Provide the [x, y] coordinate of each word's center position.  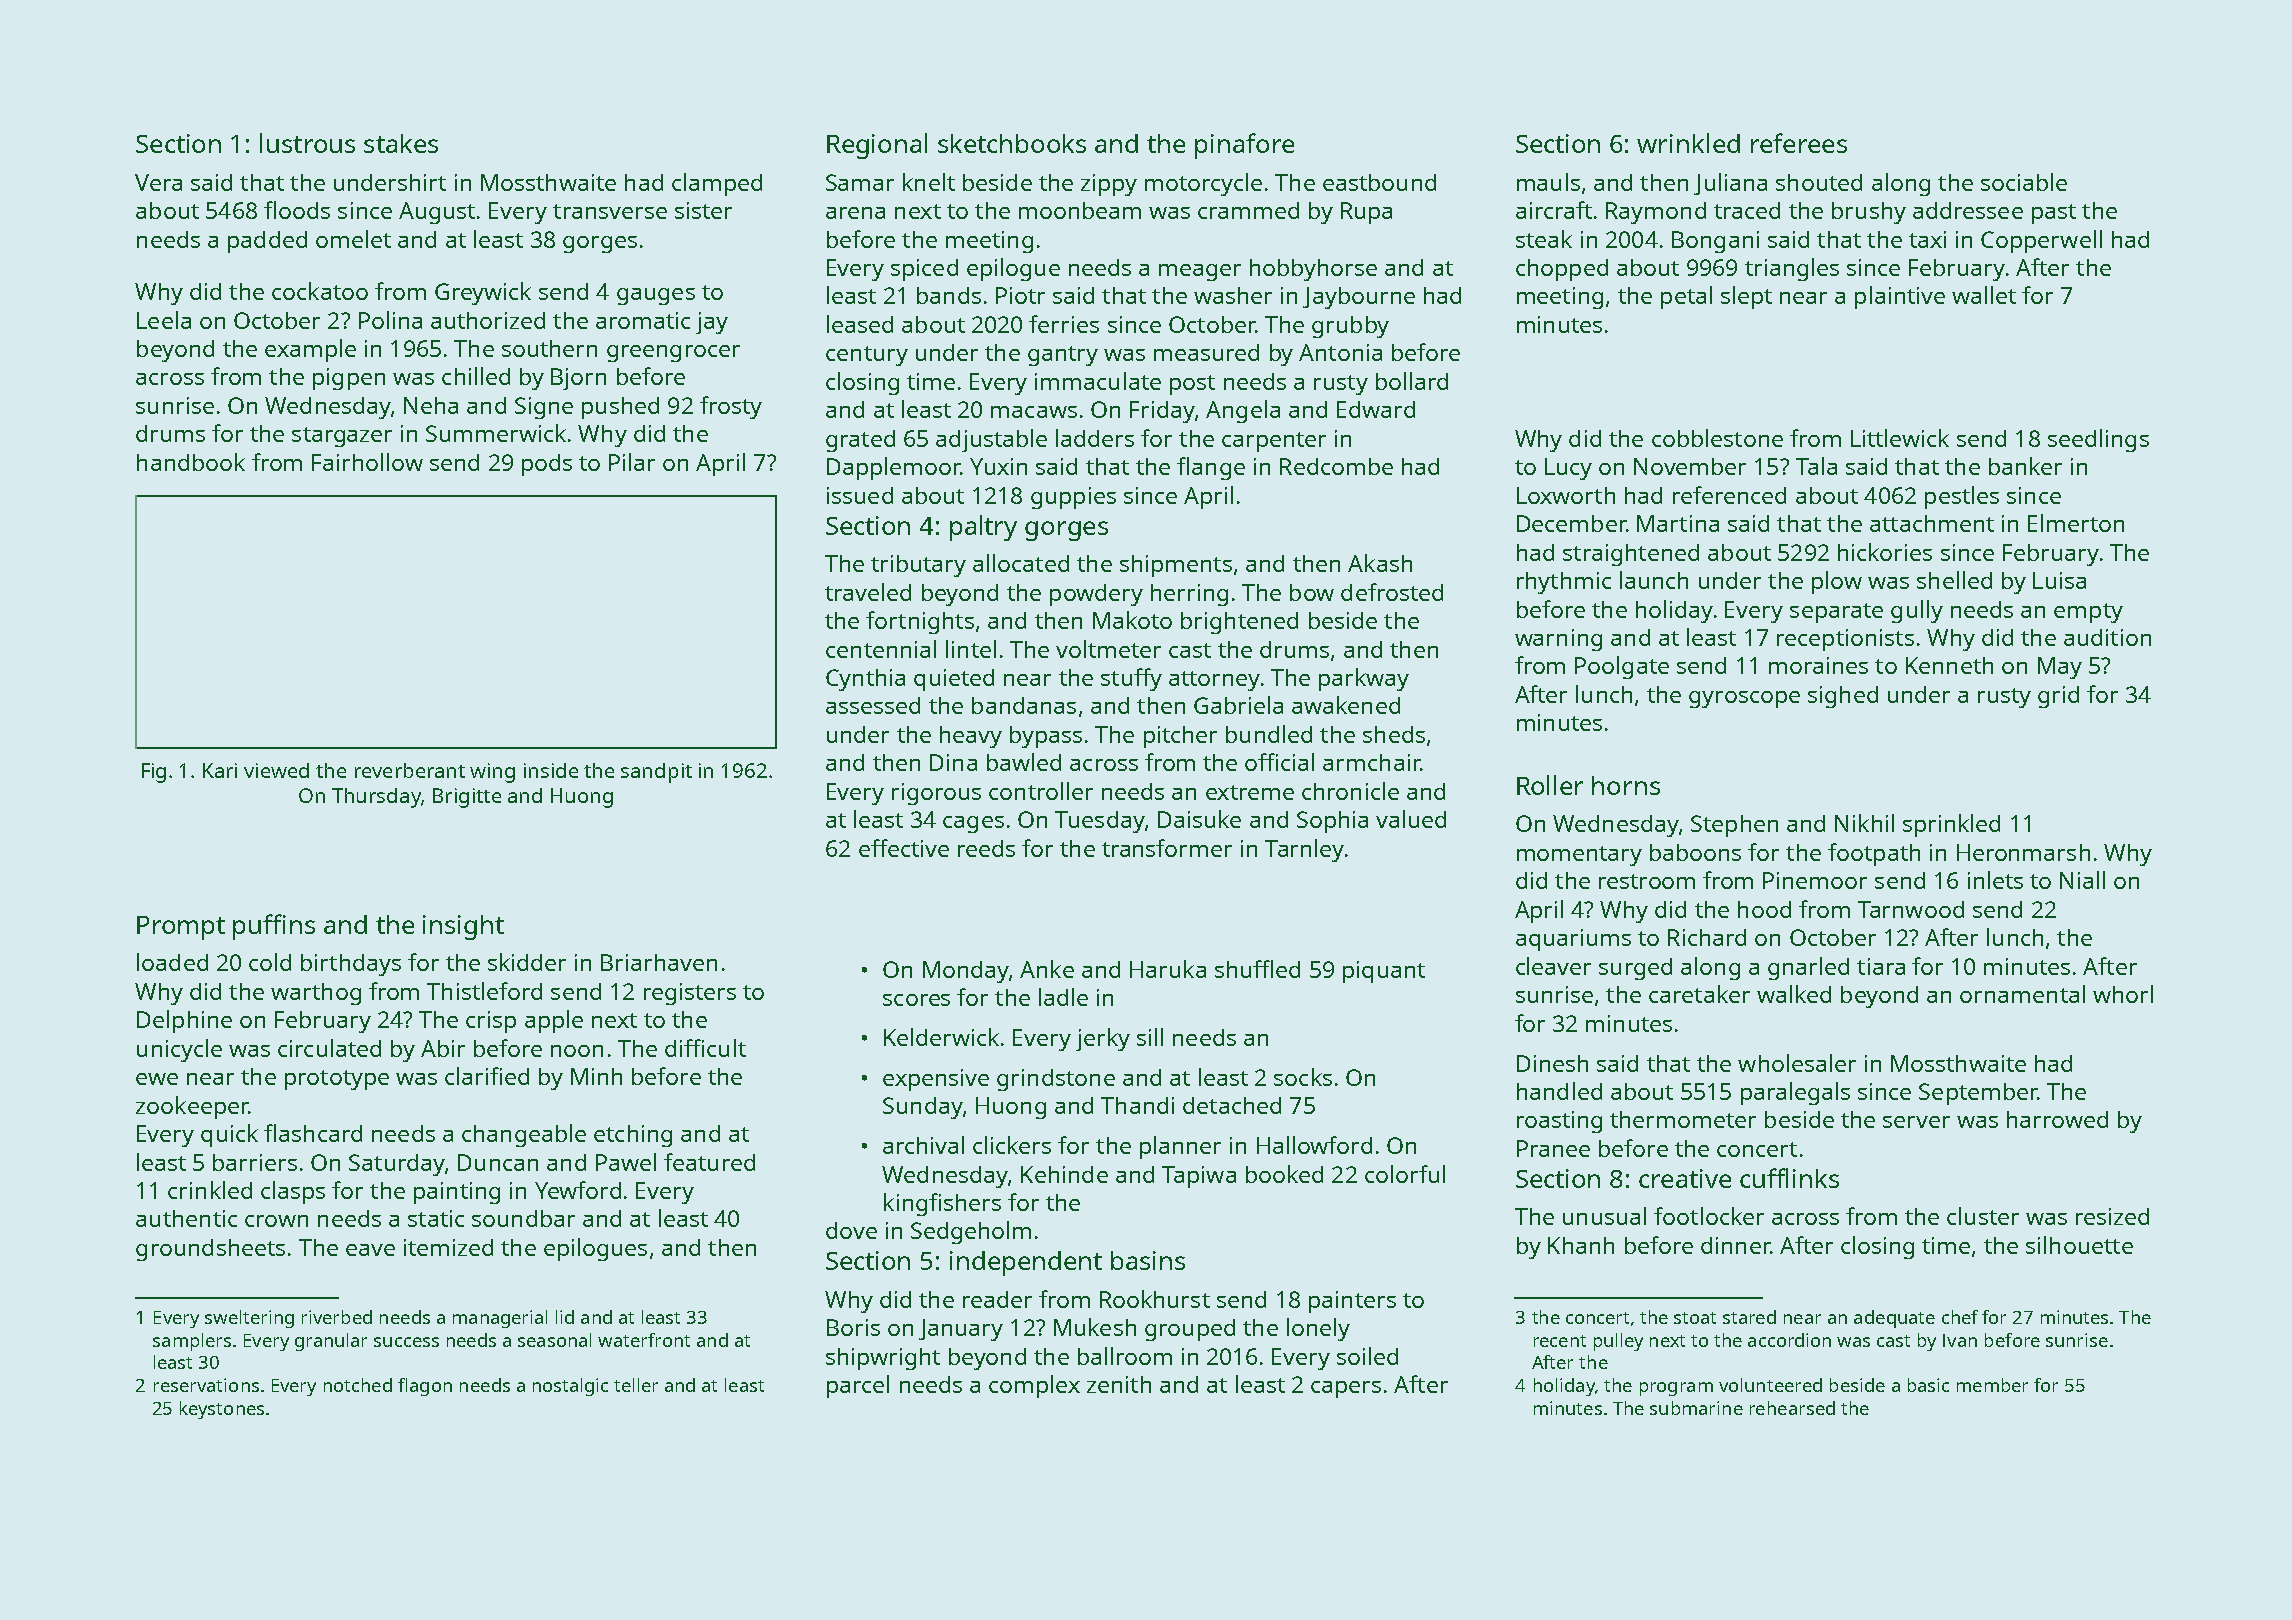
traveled [868, 592]
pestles [1962, 497]
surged [1635, 969]
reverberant [410, 770]
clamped [717, 184]
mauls [1548, 182]
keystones [222, 1410]
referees [1799, 143]
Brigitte [467, 798]
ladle [1063, 997]
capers [1346, 1389]
